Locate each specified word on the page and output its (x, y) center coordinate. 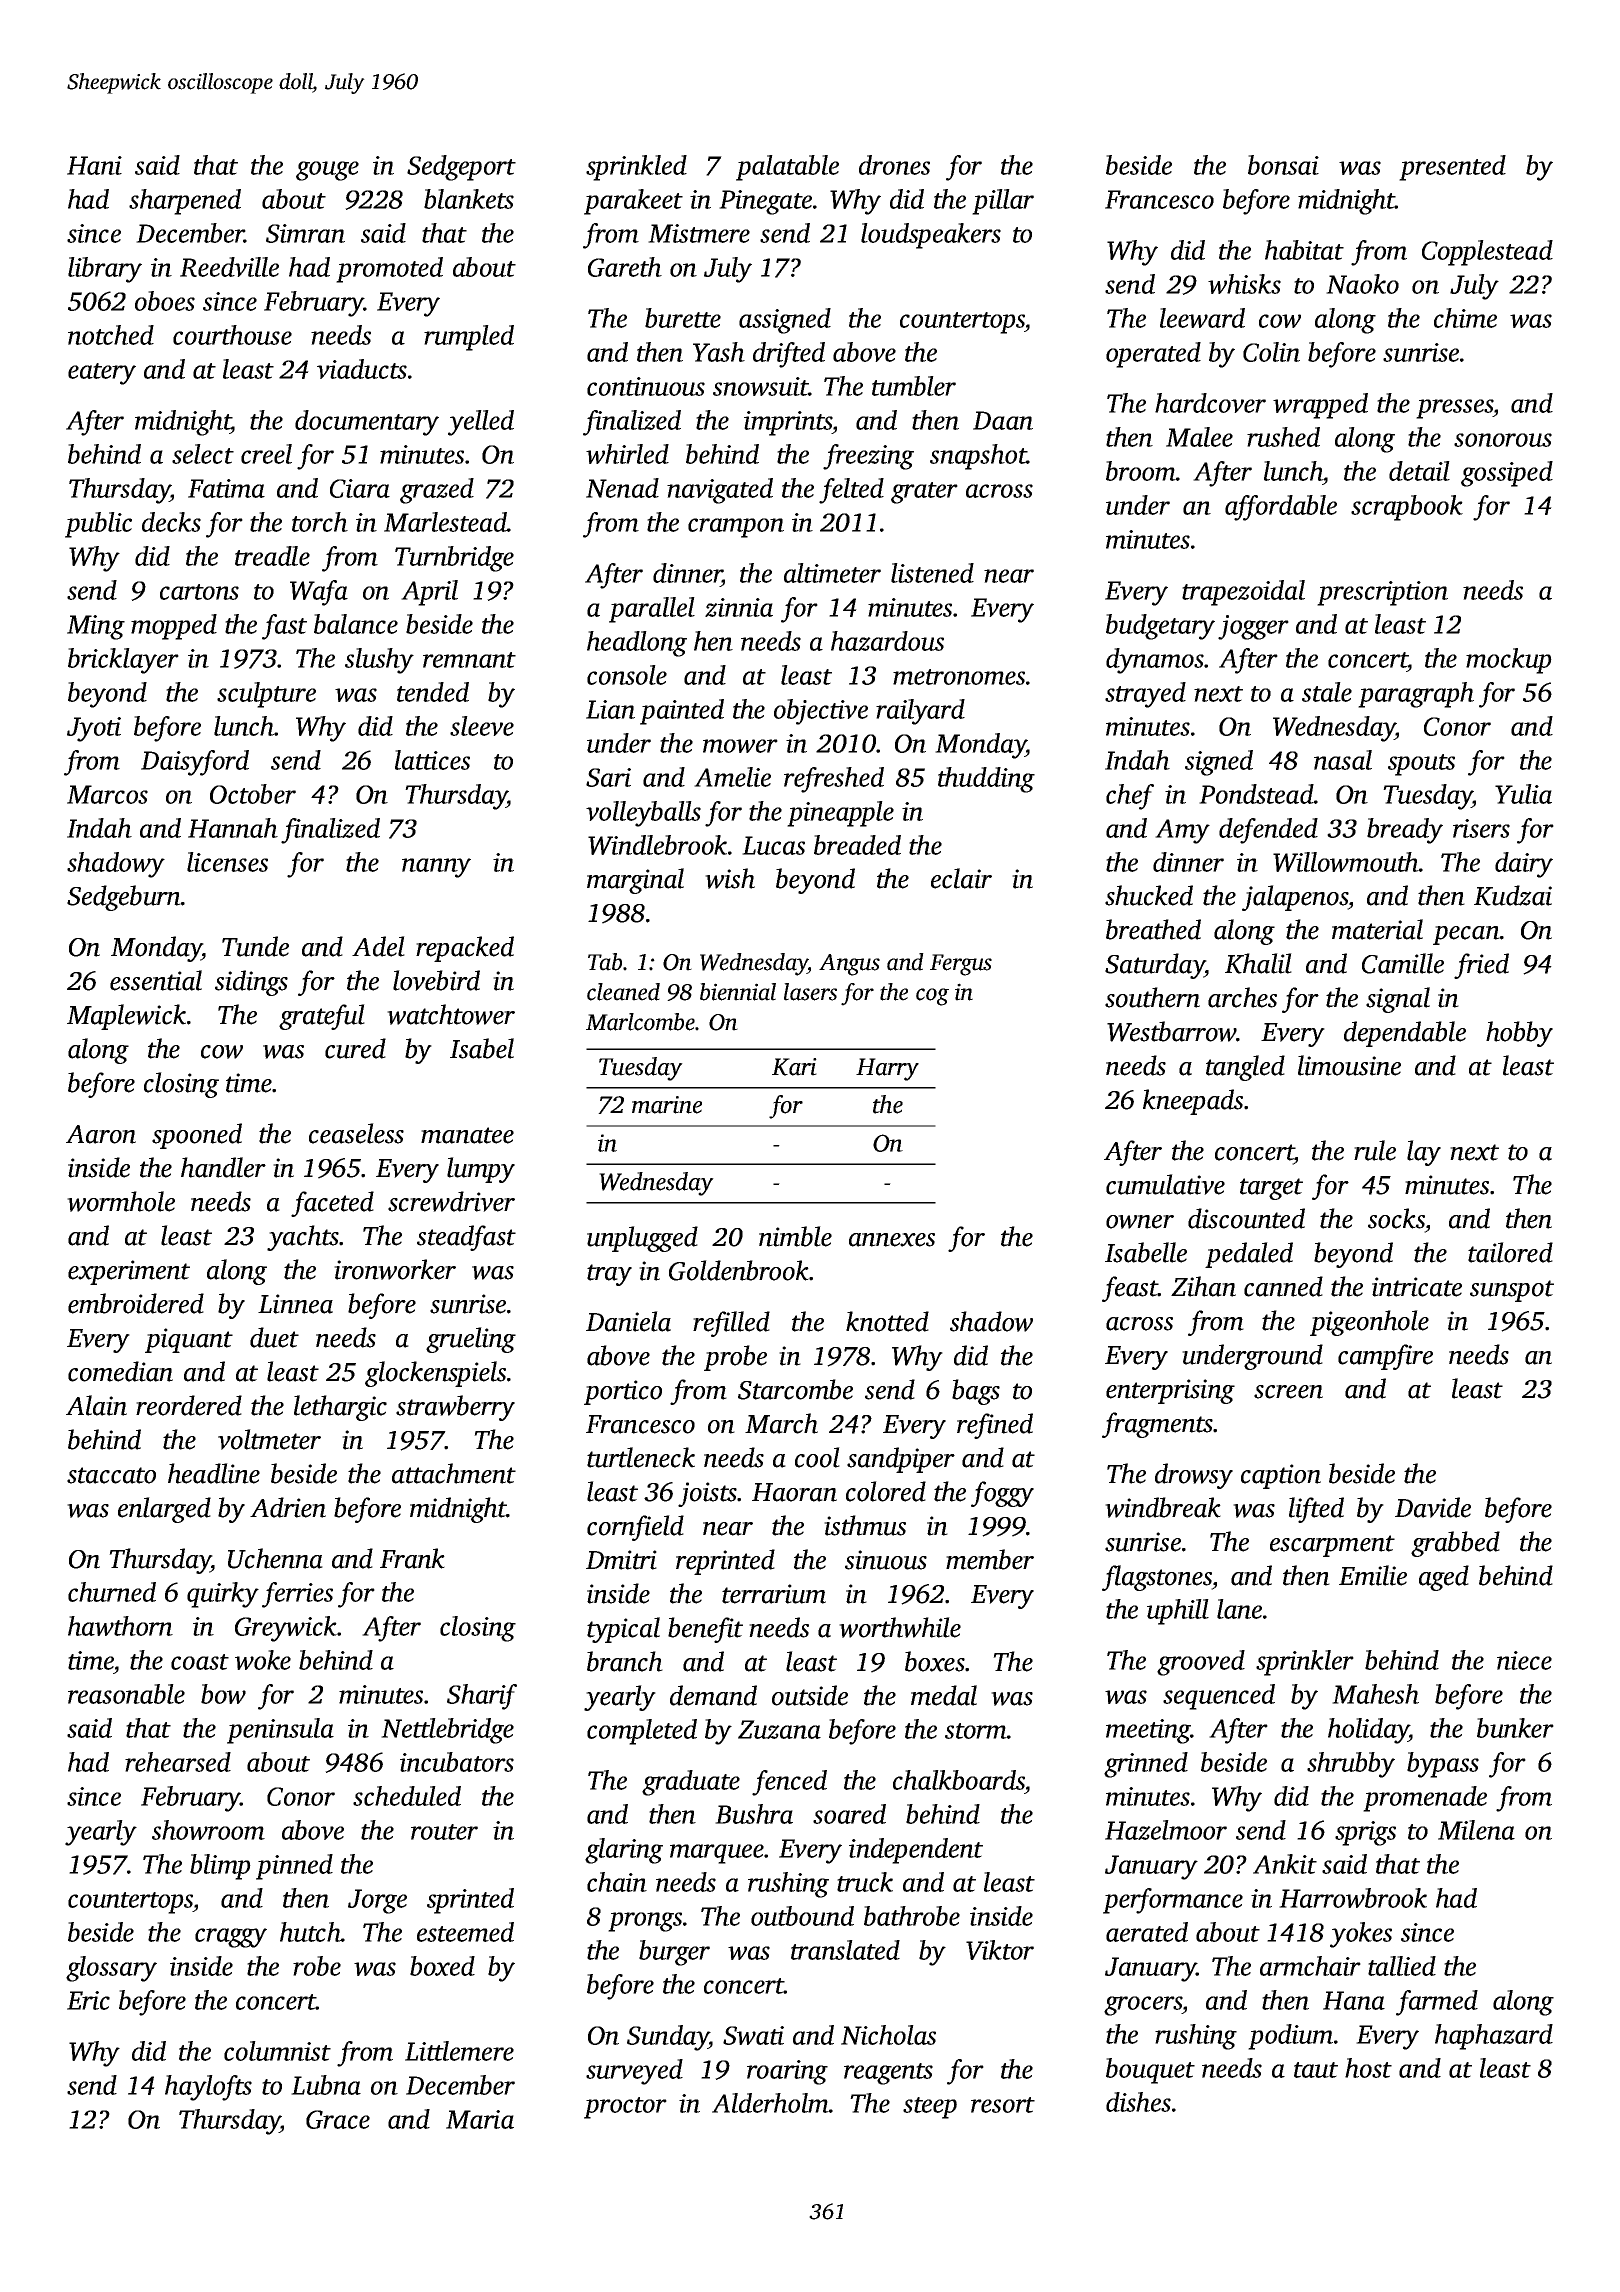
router (444, 1832)
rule (1375, 1150)
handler (223, 1167)
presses (1454, 409)
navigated (720, 491)
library (105, 270)
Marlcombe (640, 1022)
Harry (887, 1069)
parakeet (633, 202)
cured (355, 1048)
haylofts (208, 2088)
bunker (1515, 1728)
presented (1452, 168)
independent (916, 1851)
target (1271, 1189)
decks (171, 522)
